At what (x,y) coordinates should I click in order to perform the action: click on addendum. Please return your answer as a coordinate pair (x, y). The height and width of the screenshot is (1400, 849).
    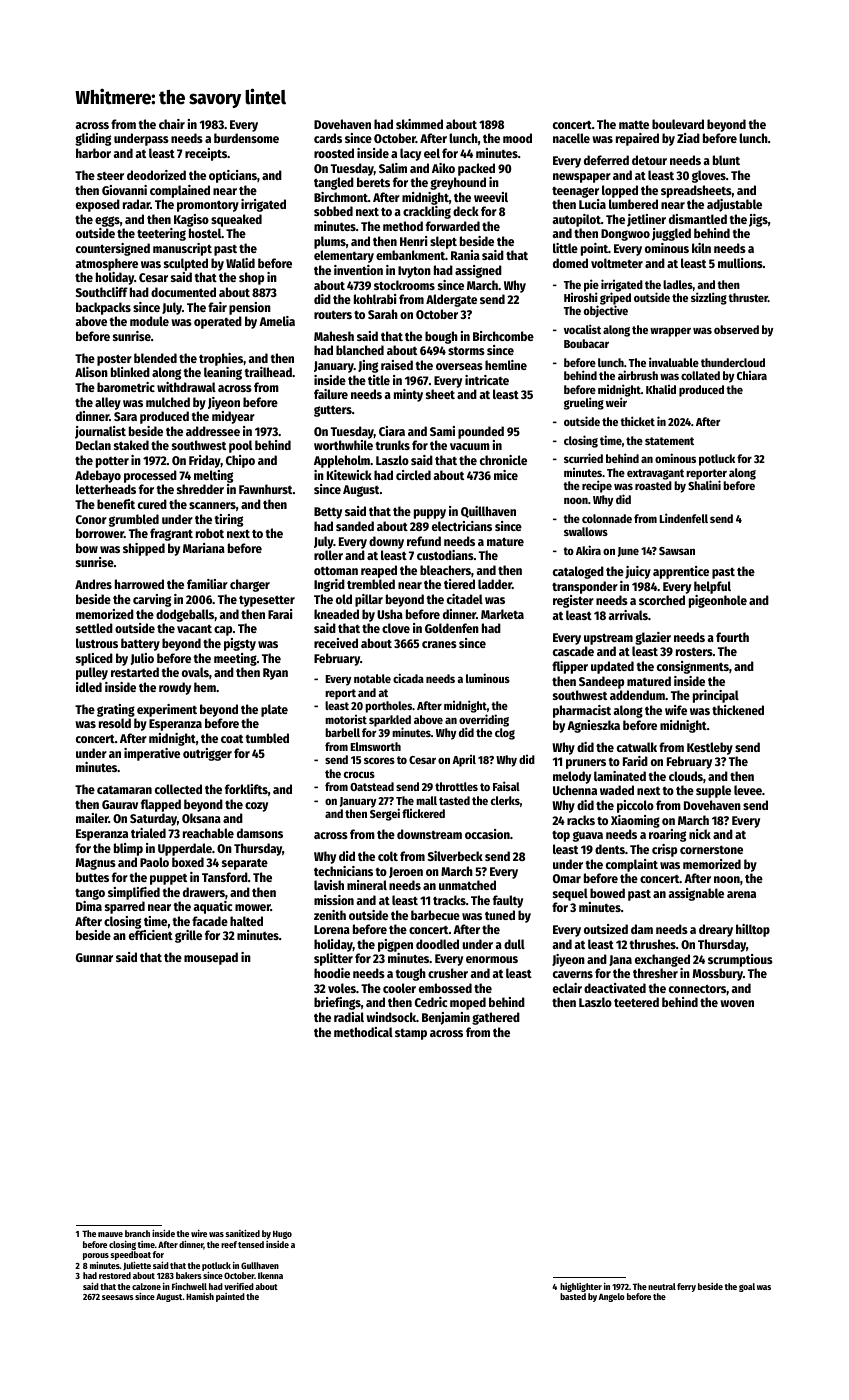
    Looking at the image, I should click on (637, 695).
